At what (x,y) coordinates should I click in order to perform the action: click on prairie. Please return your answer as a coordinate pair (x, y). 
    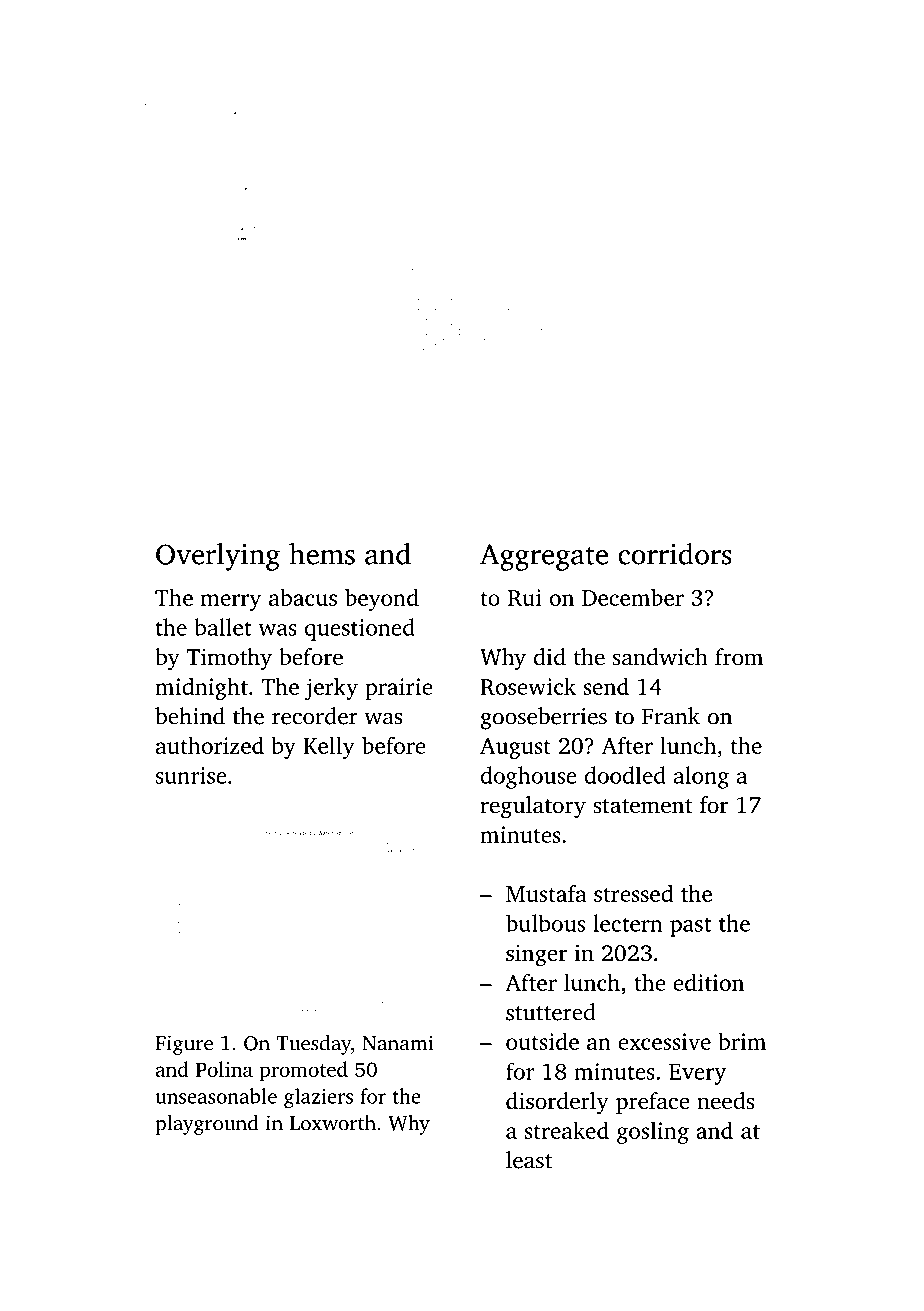
    Looking at the image, I should click on (399, 689).
